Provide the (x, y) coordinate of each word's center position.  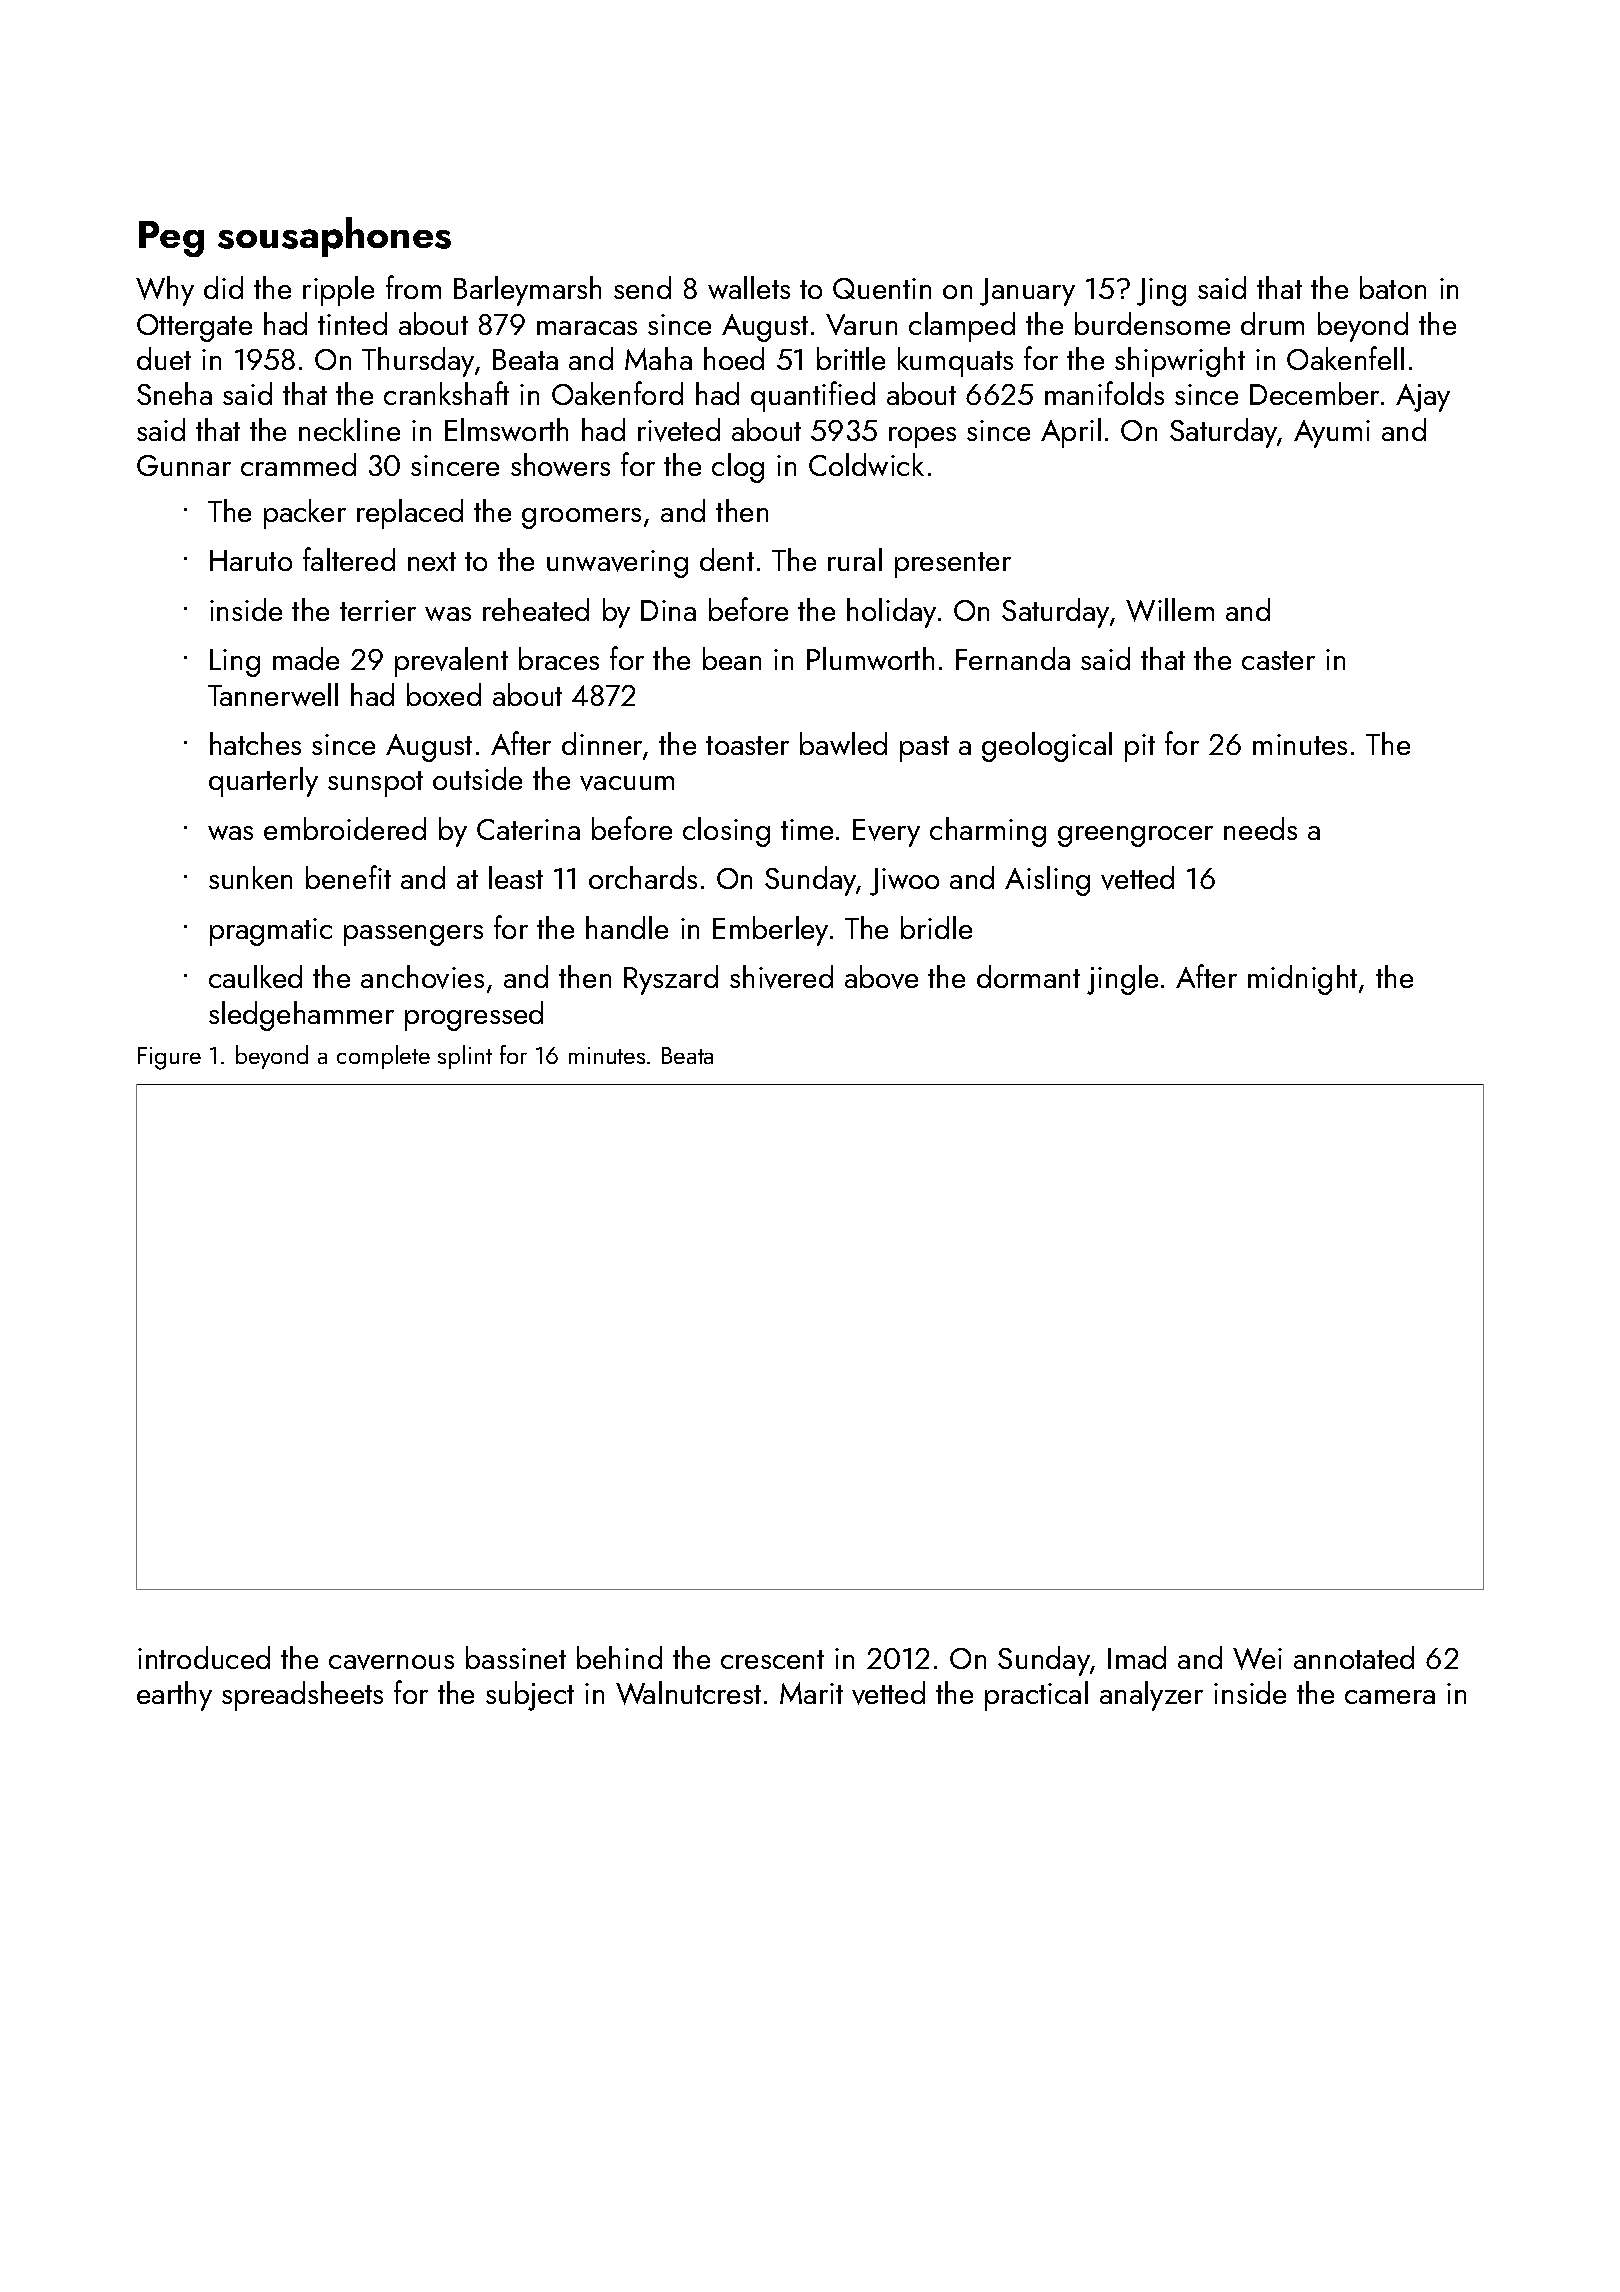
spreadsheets (302, 1696)
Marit (811, 1693)
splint (465, 1057)
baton (1393, 287)
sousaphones (334, 237)
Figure (169, 1058)
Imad (1137, 1657)
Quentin (882, 288)
